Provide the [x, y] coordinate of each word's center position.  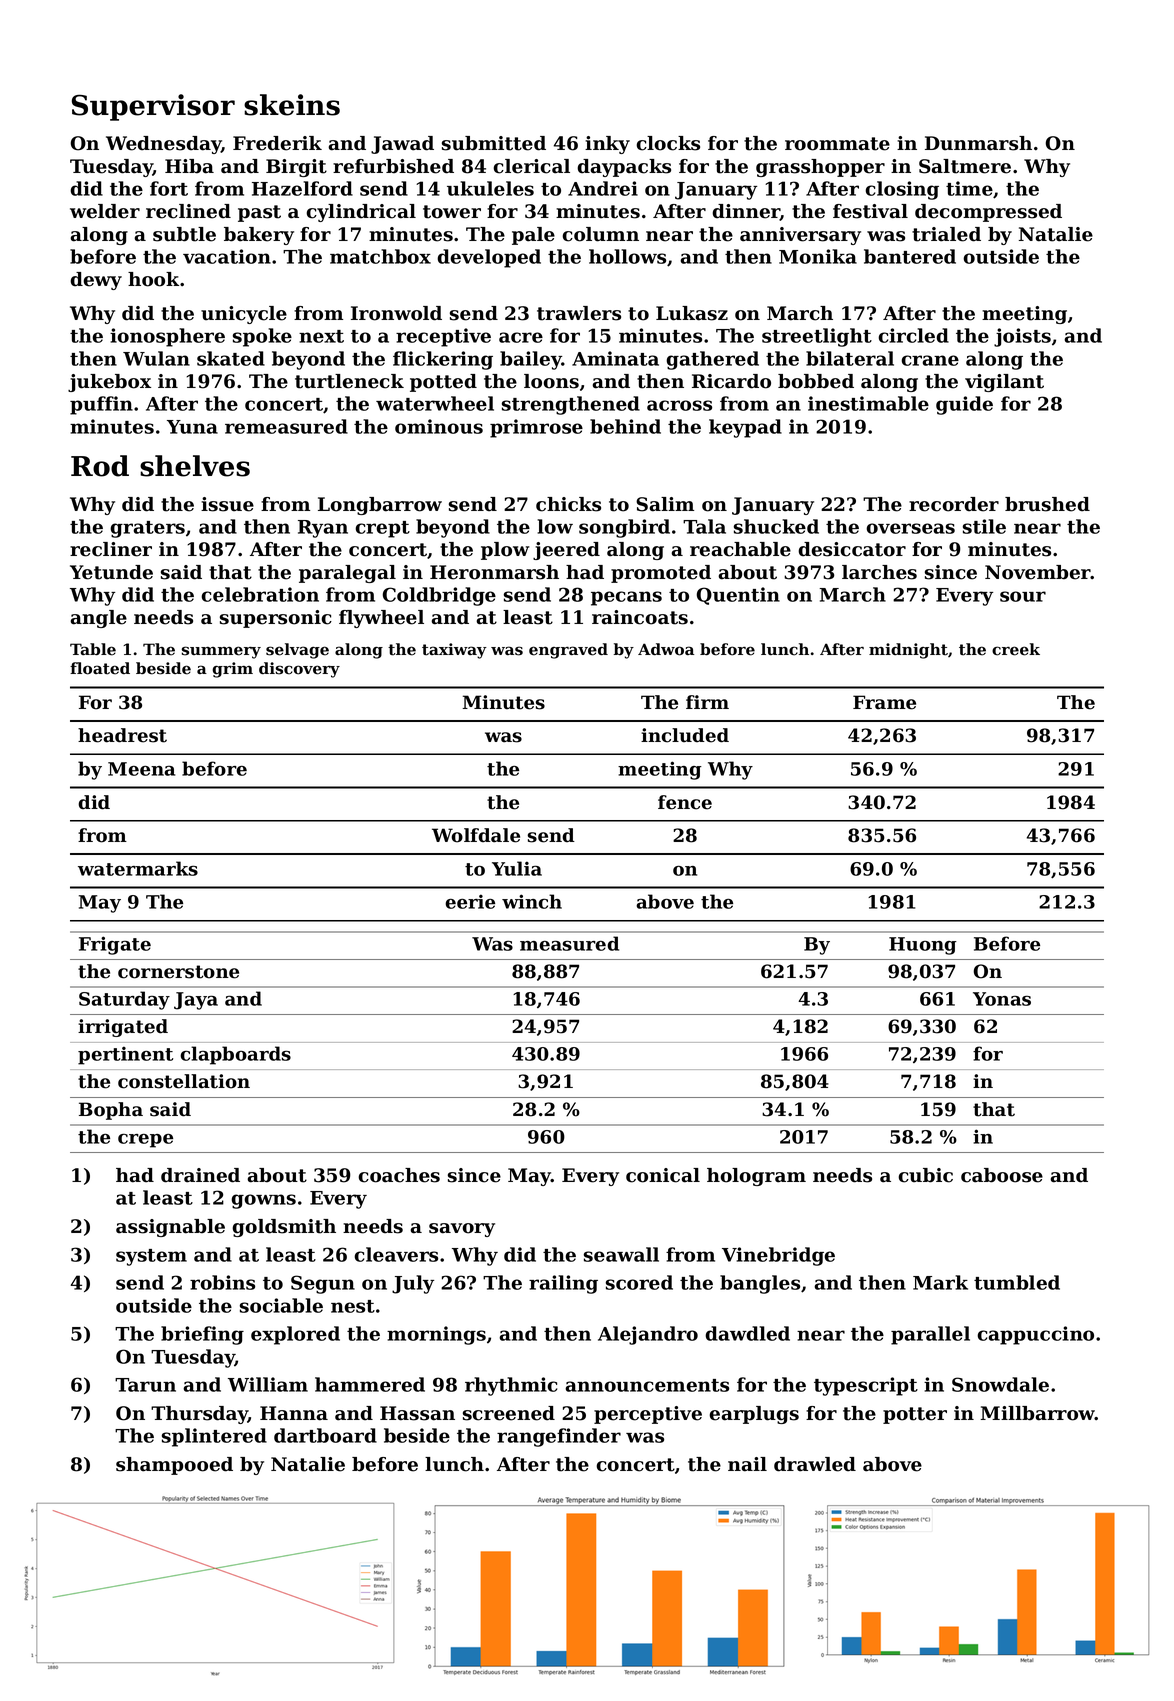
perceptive [648, 1415]
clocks [668, 143]
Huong [923, 946]
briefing [202, 1335]
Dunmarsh [978, 143]
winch [532, 901]
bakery [259, 236]
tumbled [1017, 1282]
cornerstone [178, 972]
